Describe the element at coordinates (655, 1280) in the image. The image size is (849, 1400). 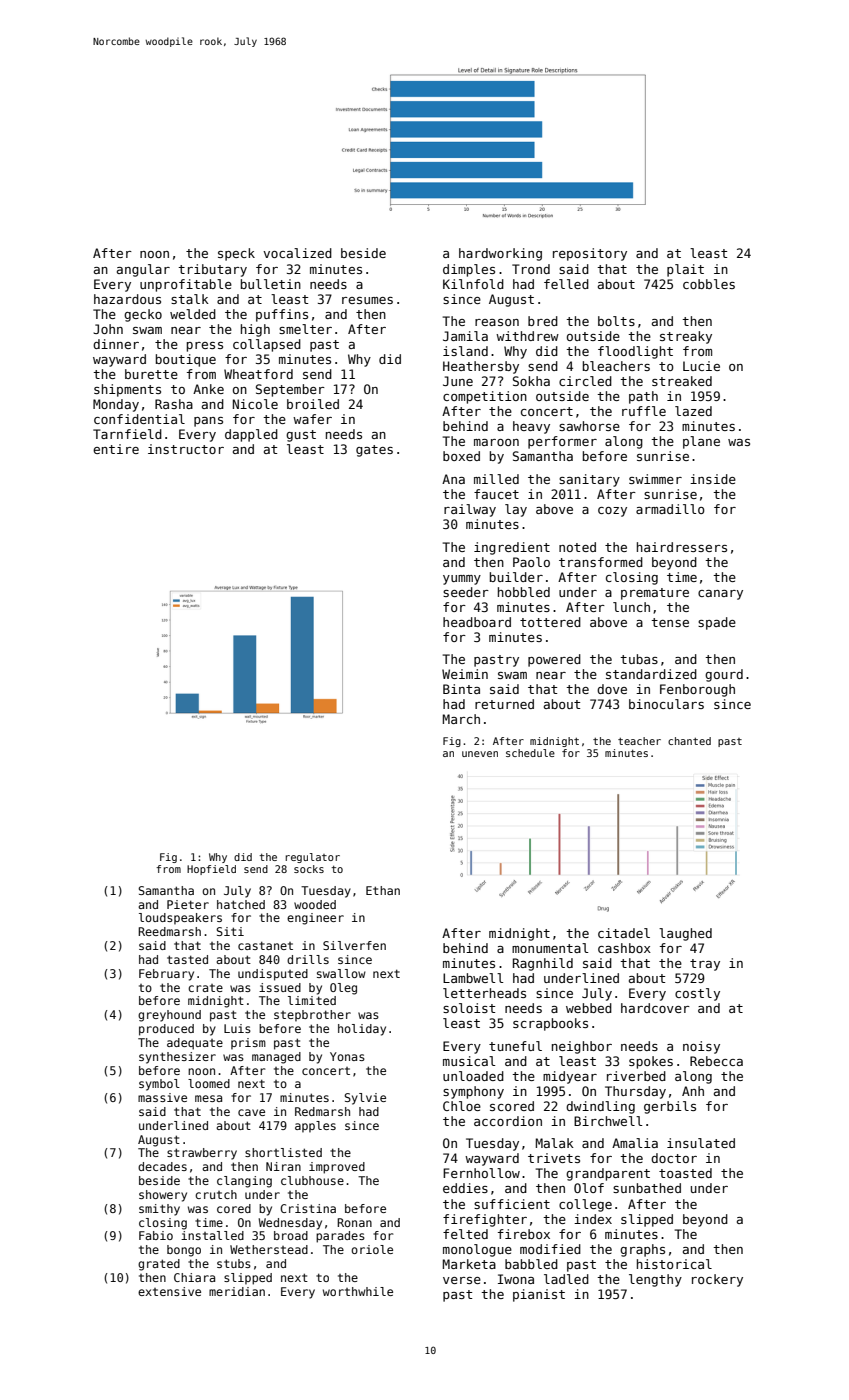
I see `lengthy` at that location.
